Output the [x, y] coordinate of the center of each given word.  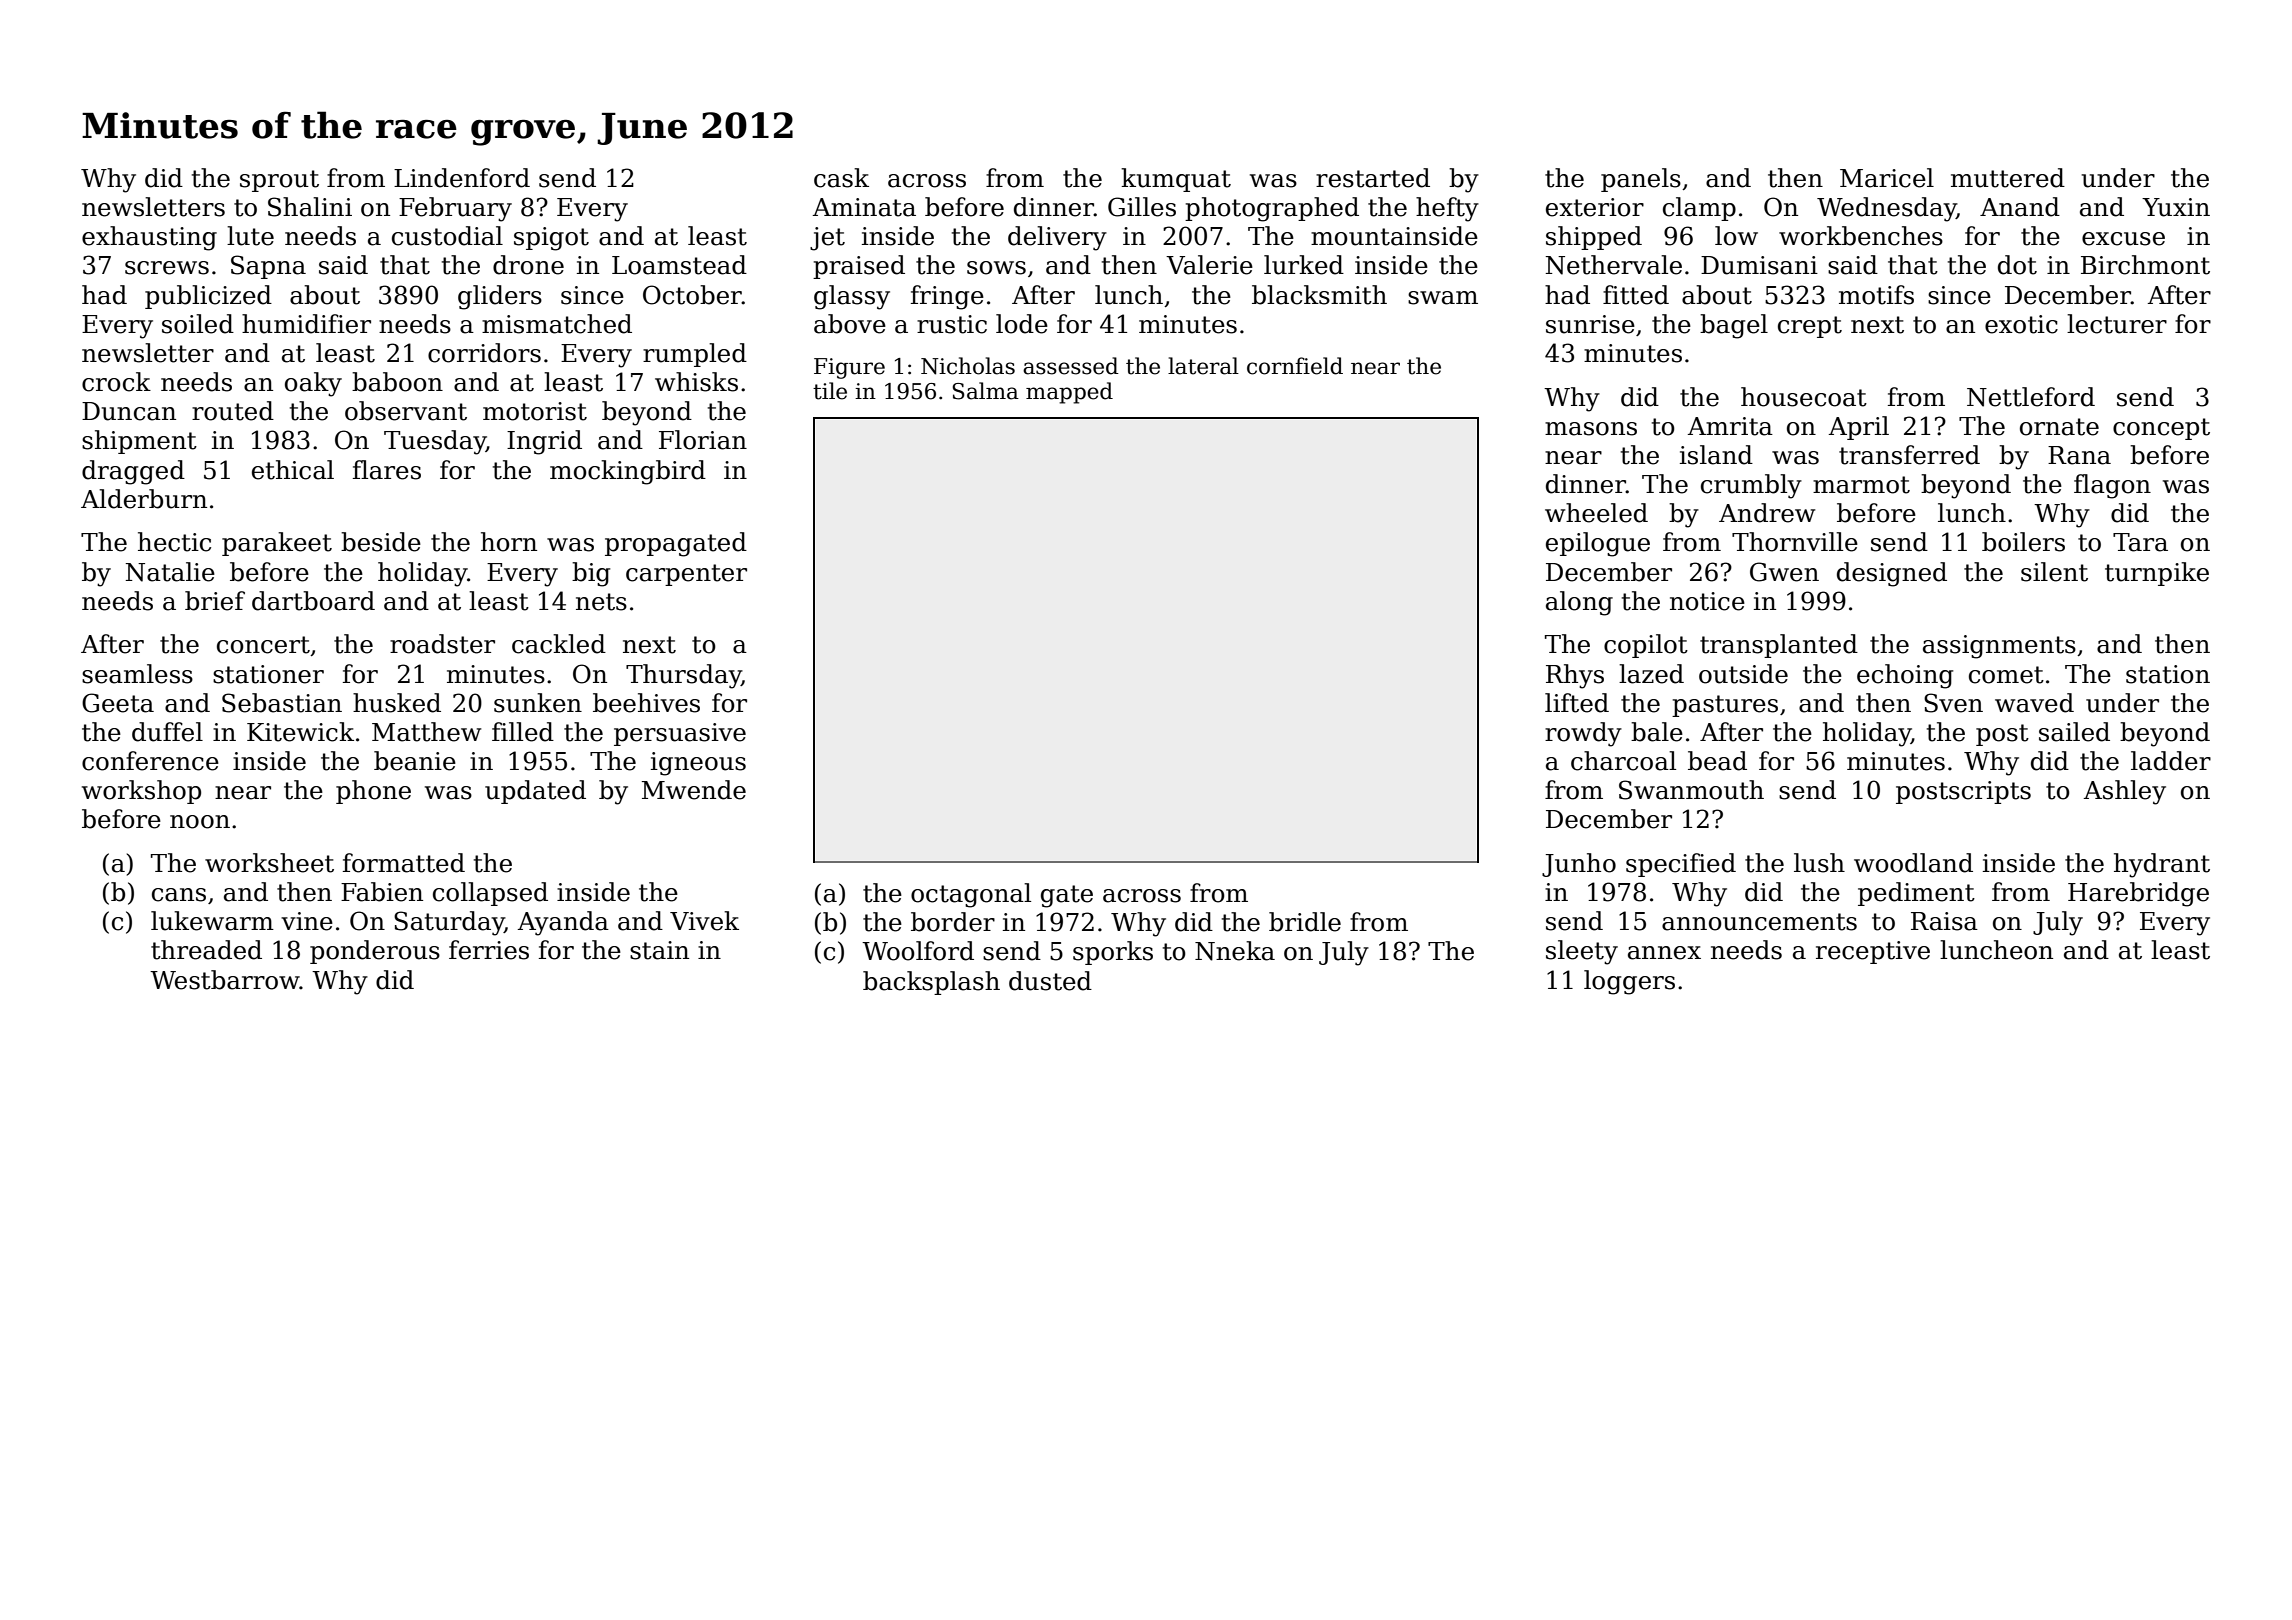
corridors [484, 353]
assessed [1071, 366]
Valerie [1209, 265]
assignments [1999, 647]
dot [2017, 265]
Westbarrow [225, 980]
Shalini [310, 207]
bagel [1734, 326]
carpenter [686, 575]
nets [601, 602]
